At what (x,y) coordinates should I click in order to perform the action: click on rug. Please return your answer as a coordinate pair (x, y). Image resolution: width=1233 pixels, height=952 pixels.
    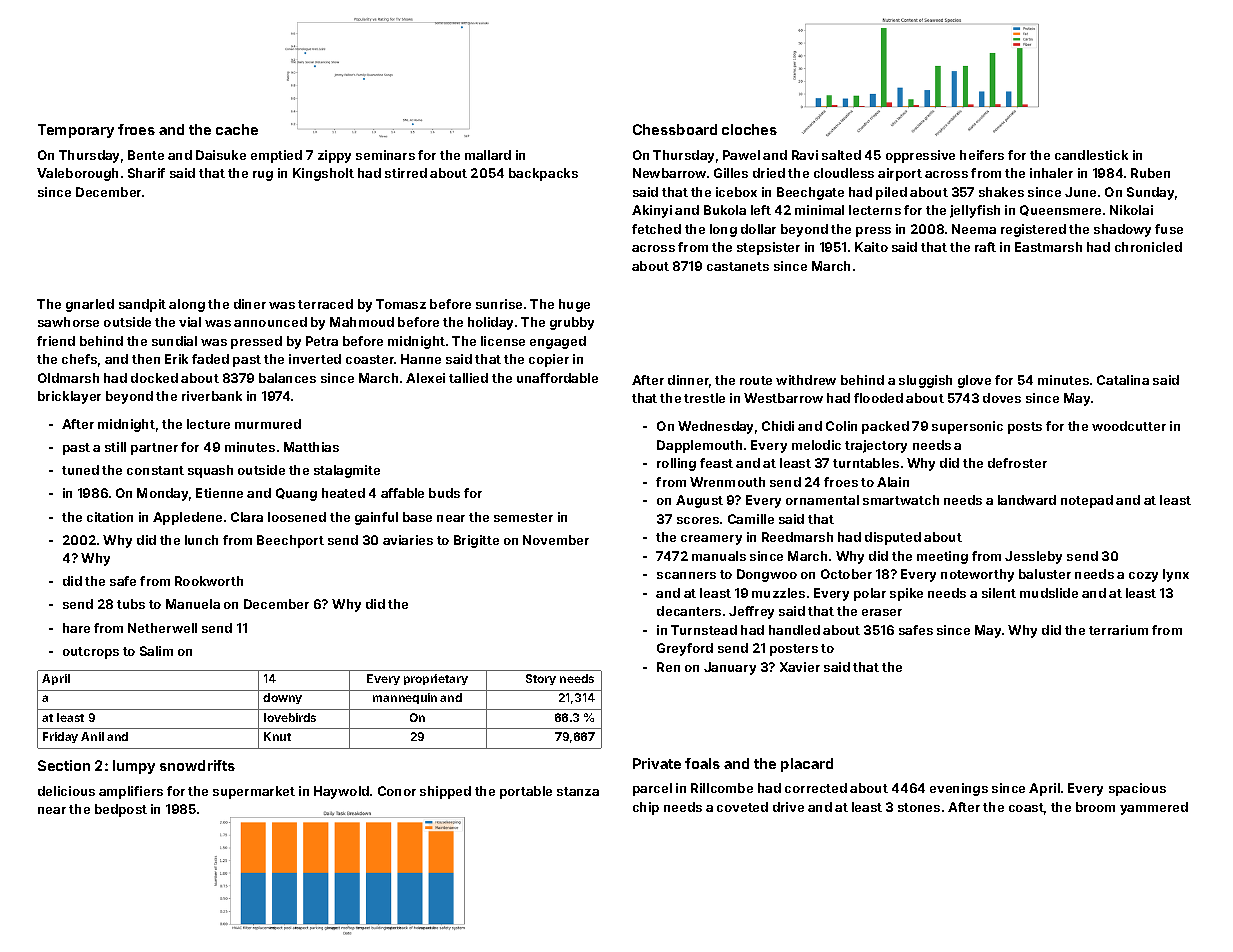
    Looking at the image, I should click on (263, 176).
